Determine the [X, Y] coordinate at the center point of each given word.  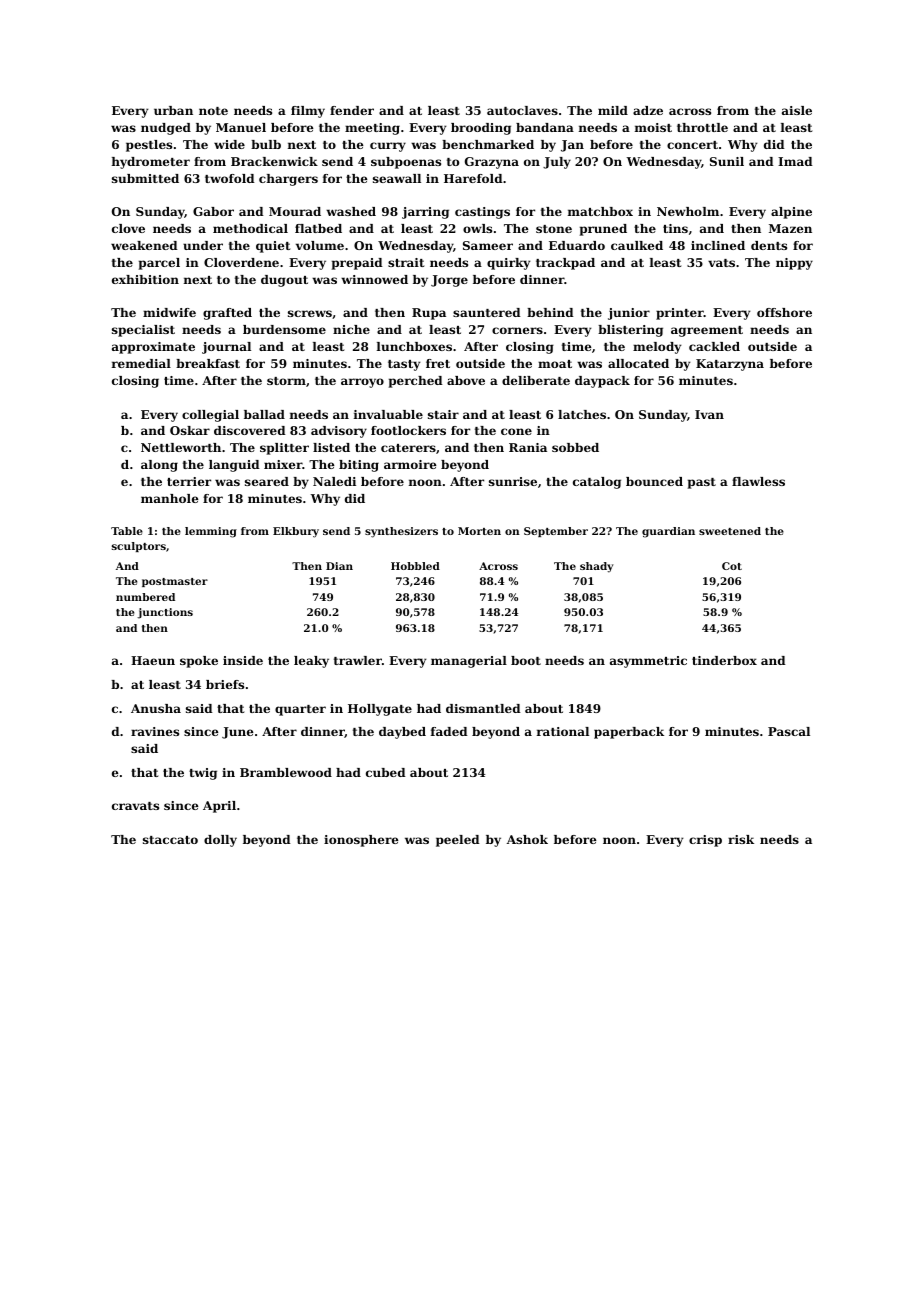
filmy [308, 112]
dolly [220, 841]
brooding [481, 129]
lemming [211, 532]
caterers [408, 448]
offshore [784, 312]
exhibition [145, 279]
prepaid [357, 264]
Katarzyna [730, 365]
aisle [797, 110]
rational [563, 731]
